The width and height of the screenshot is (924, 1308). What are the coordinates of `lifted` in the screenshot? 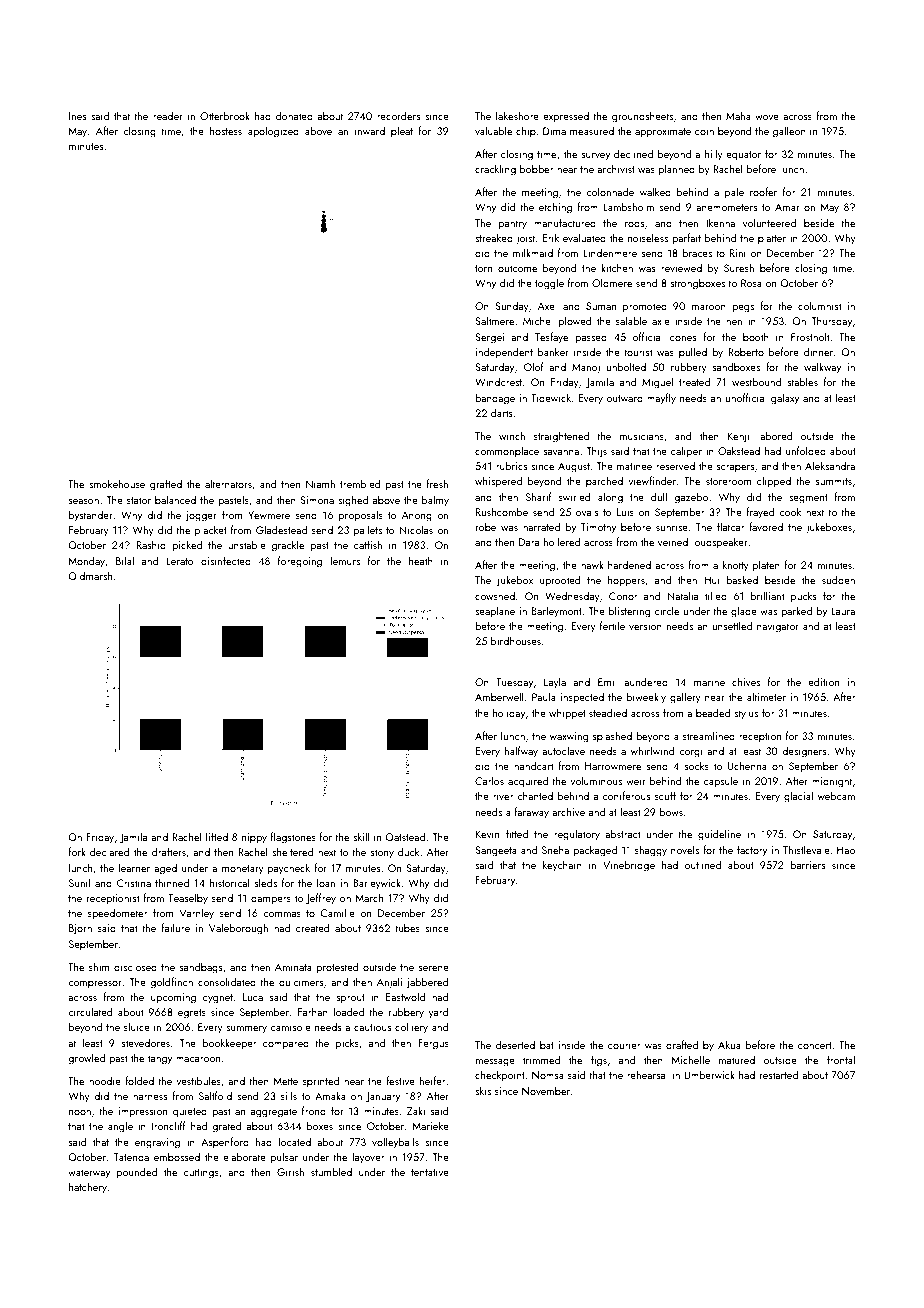 It's located at (217, 836).
